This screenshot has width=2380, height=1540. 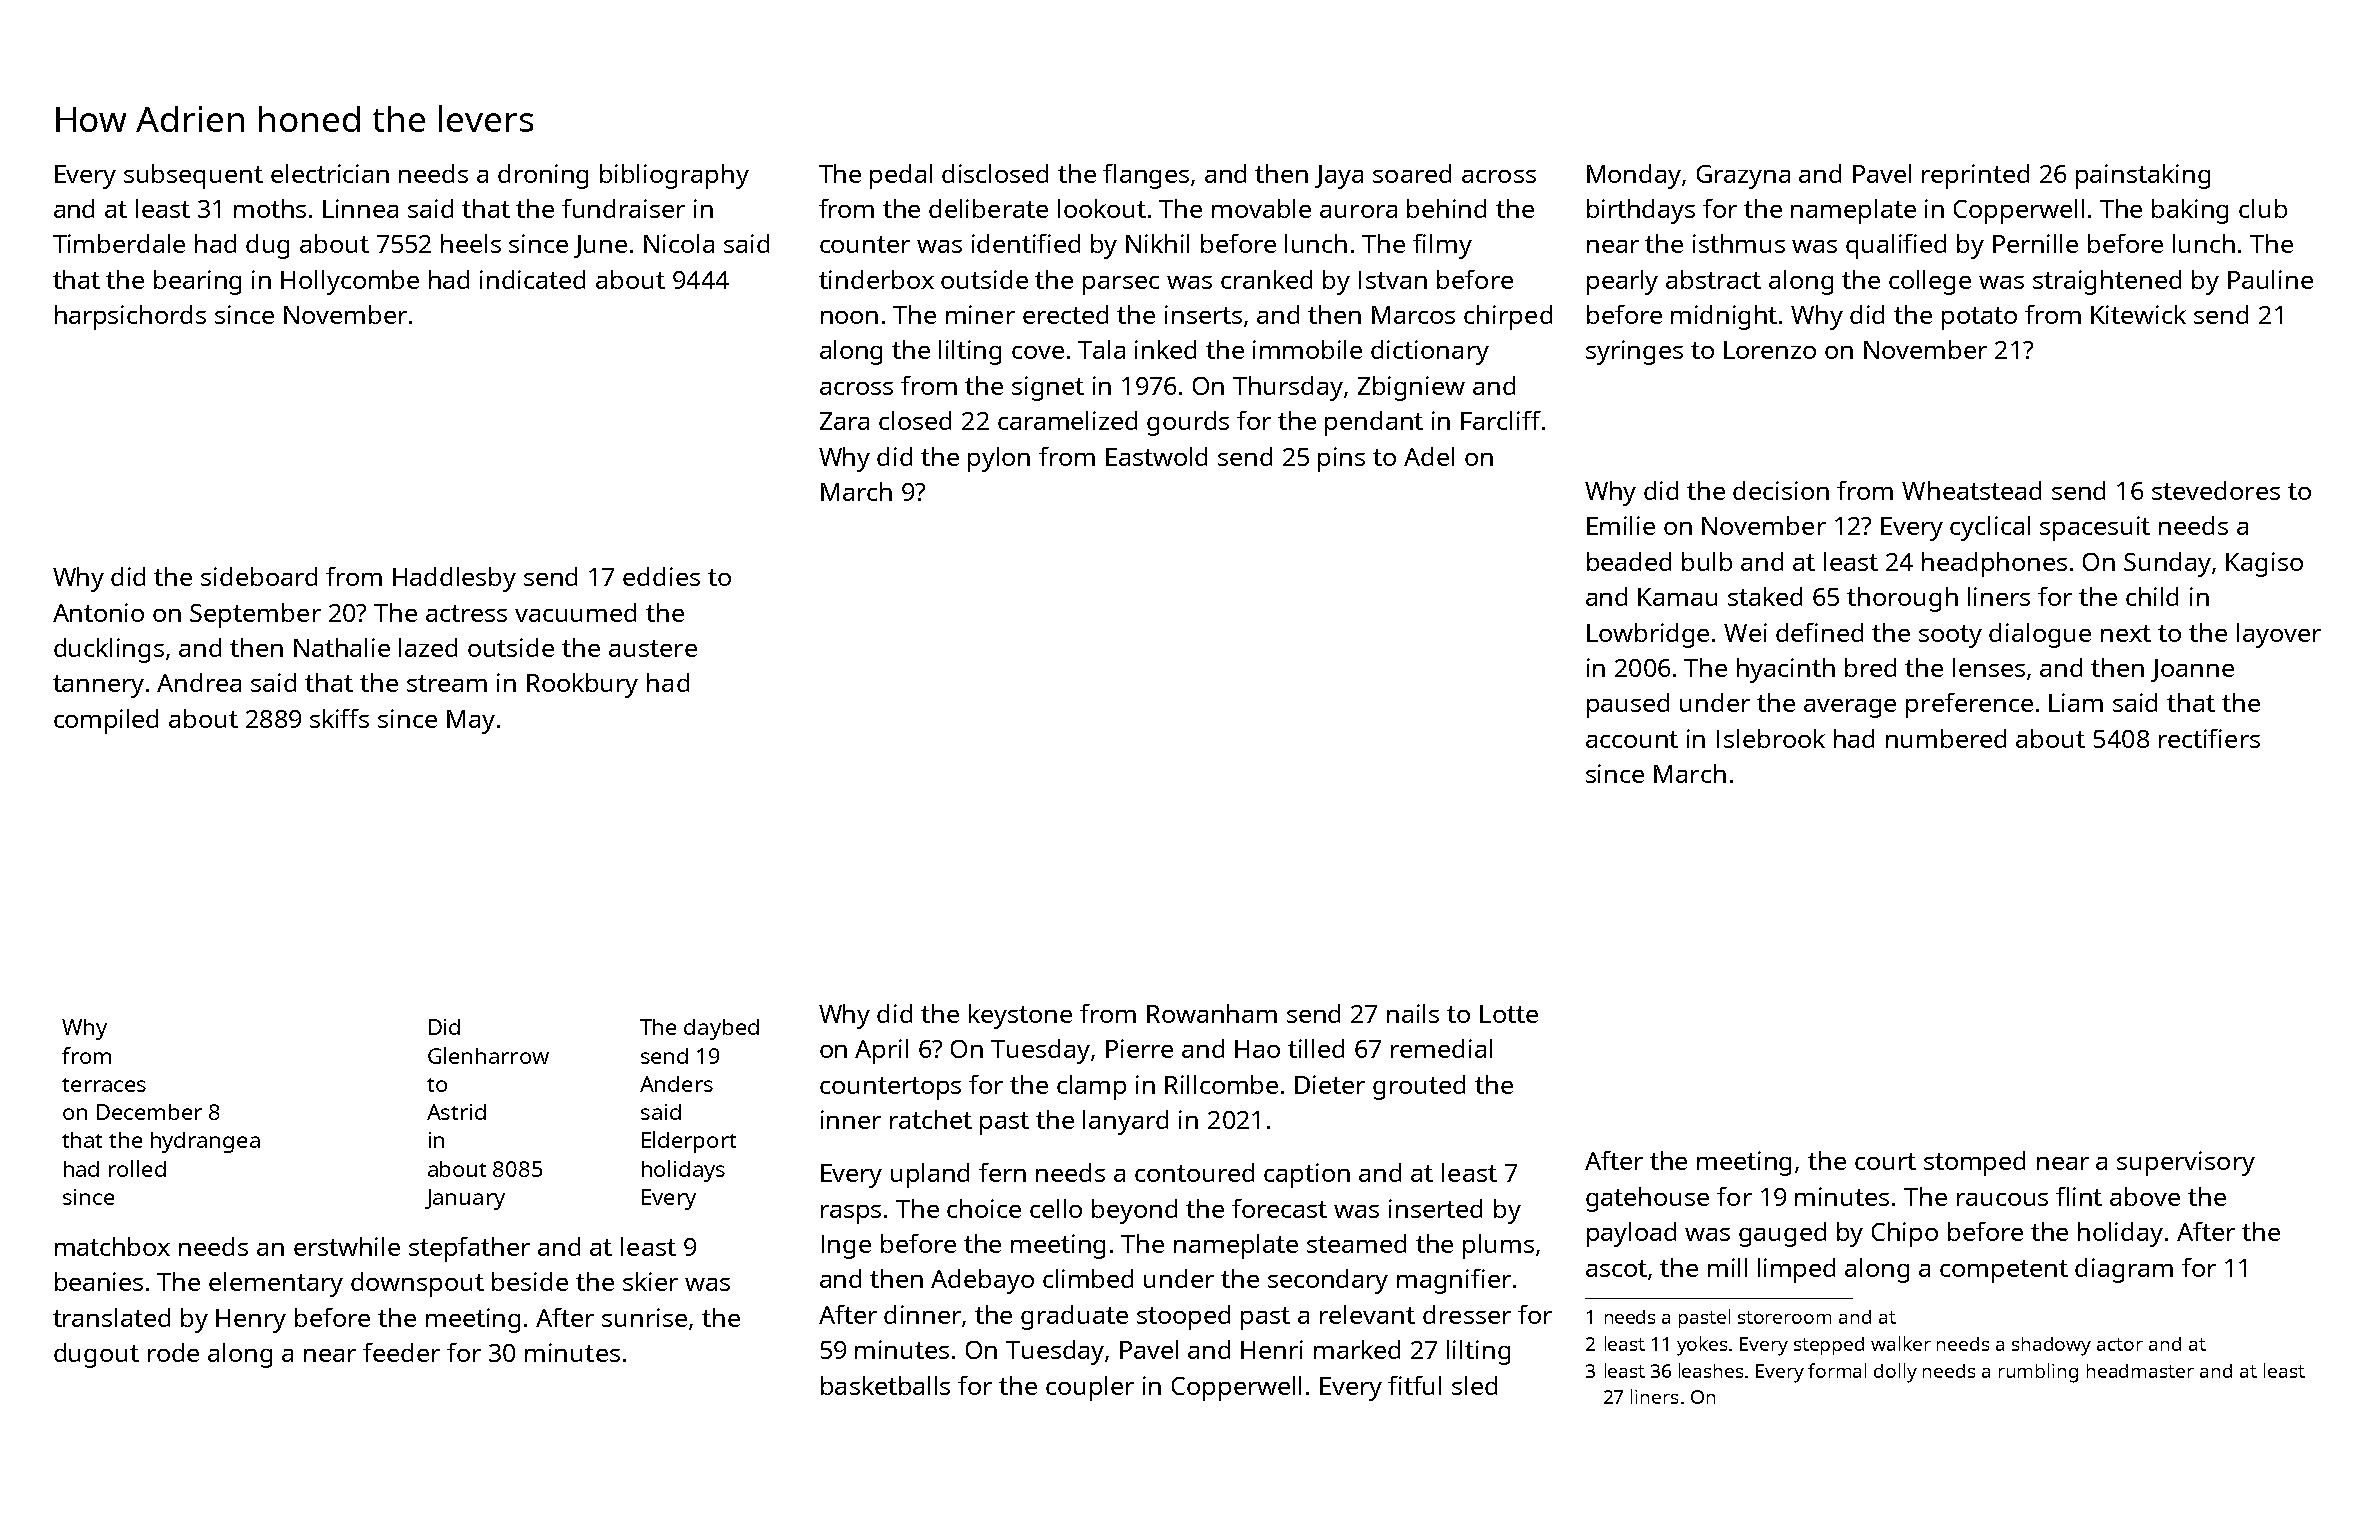 What do you see at coordinates (2192, 670) in the screenshot?
I see `Joanne` at bounding box center [2192, 670].
